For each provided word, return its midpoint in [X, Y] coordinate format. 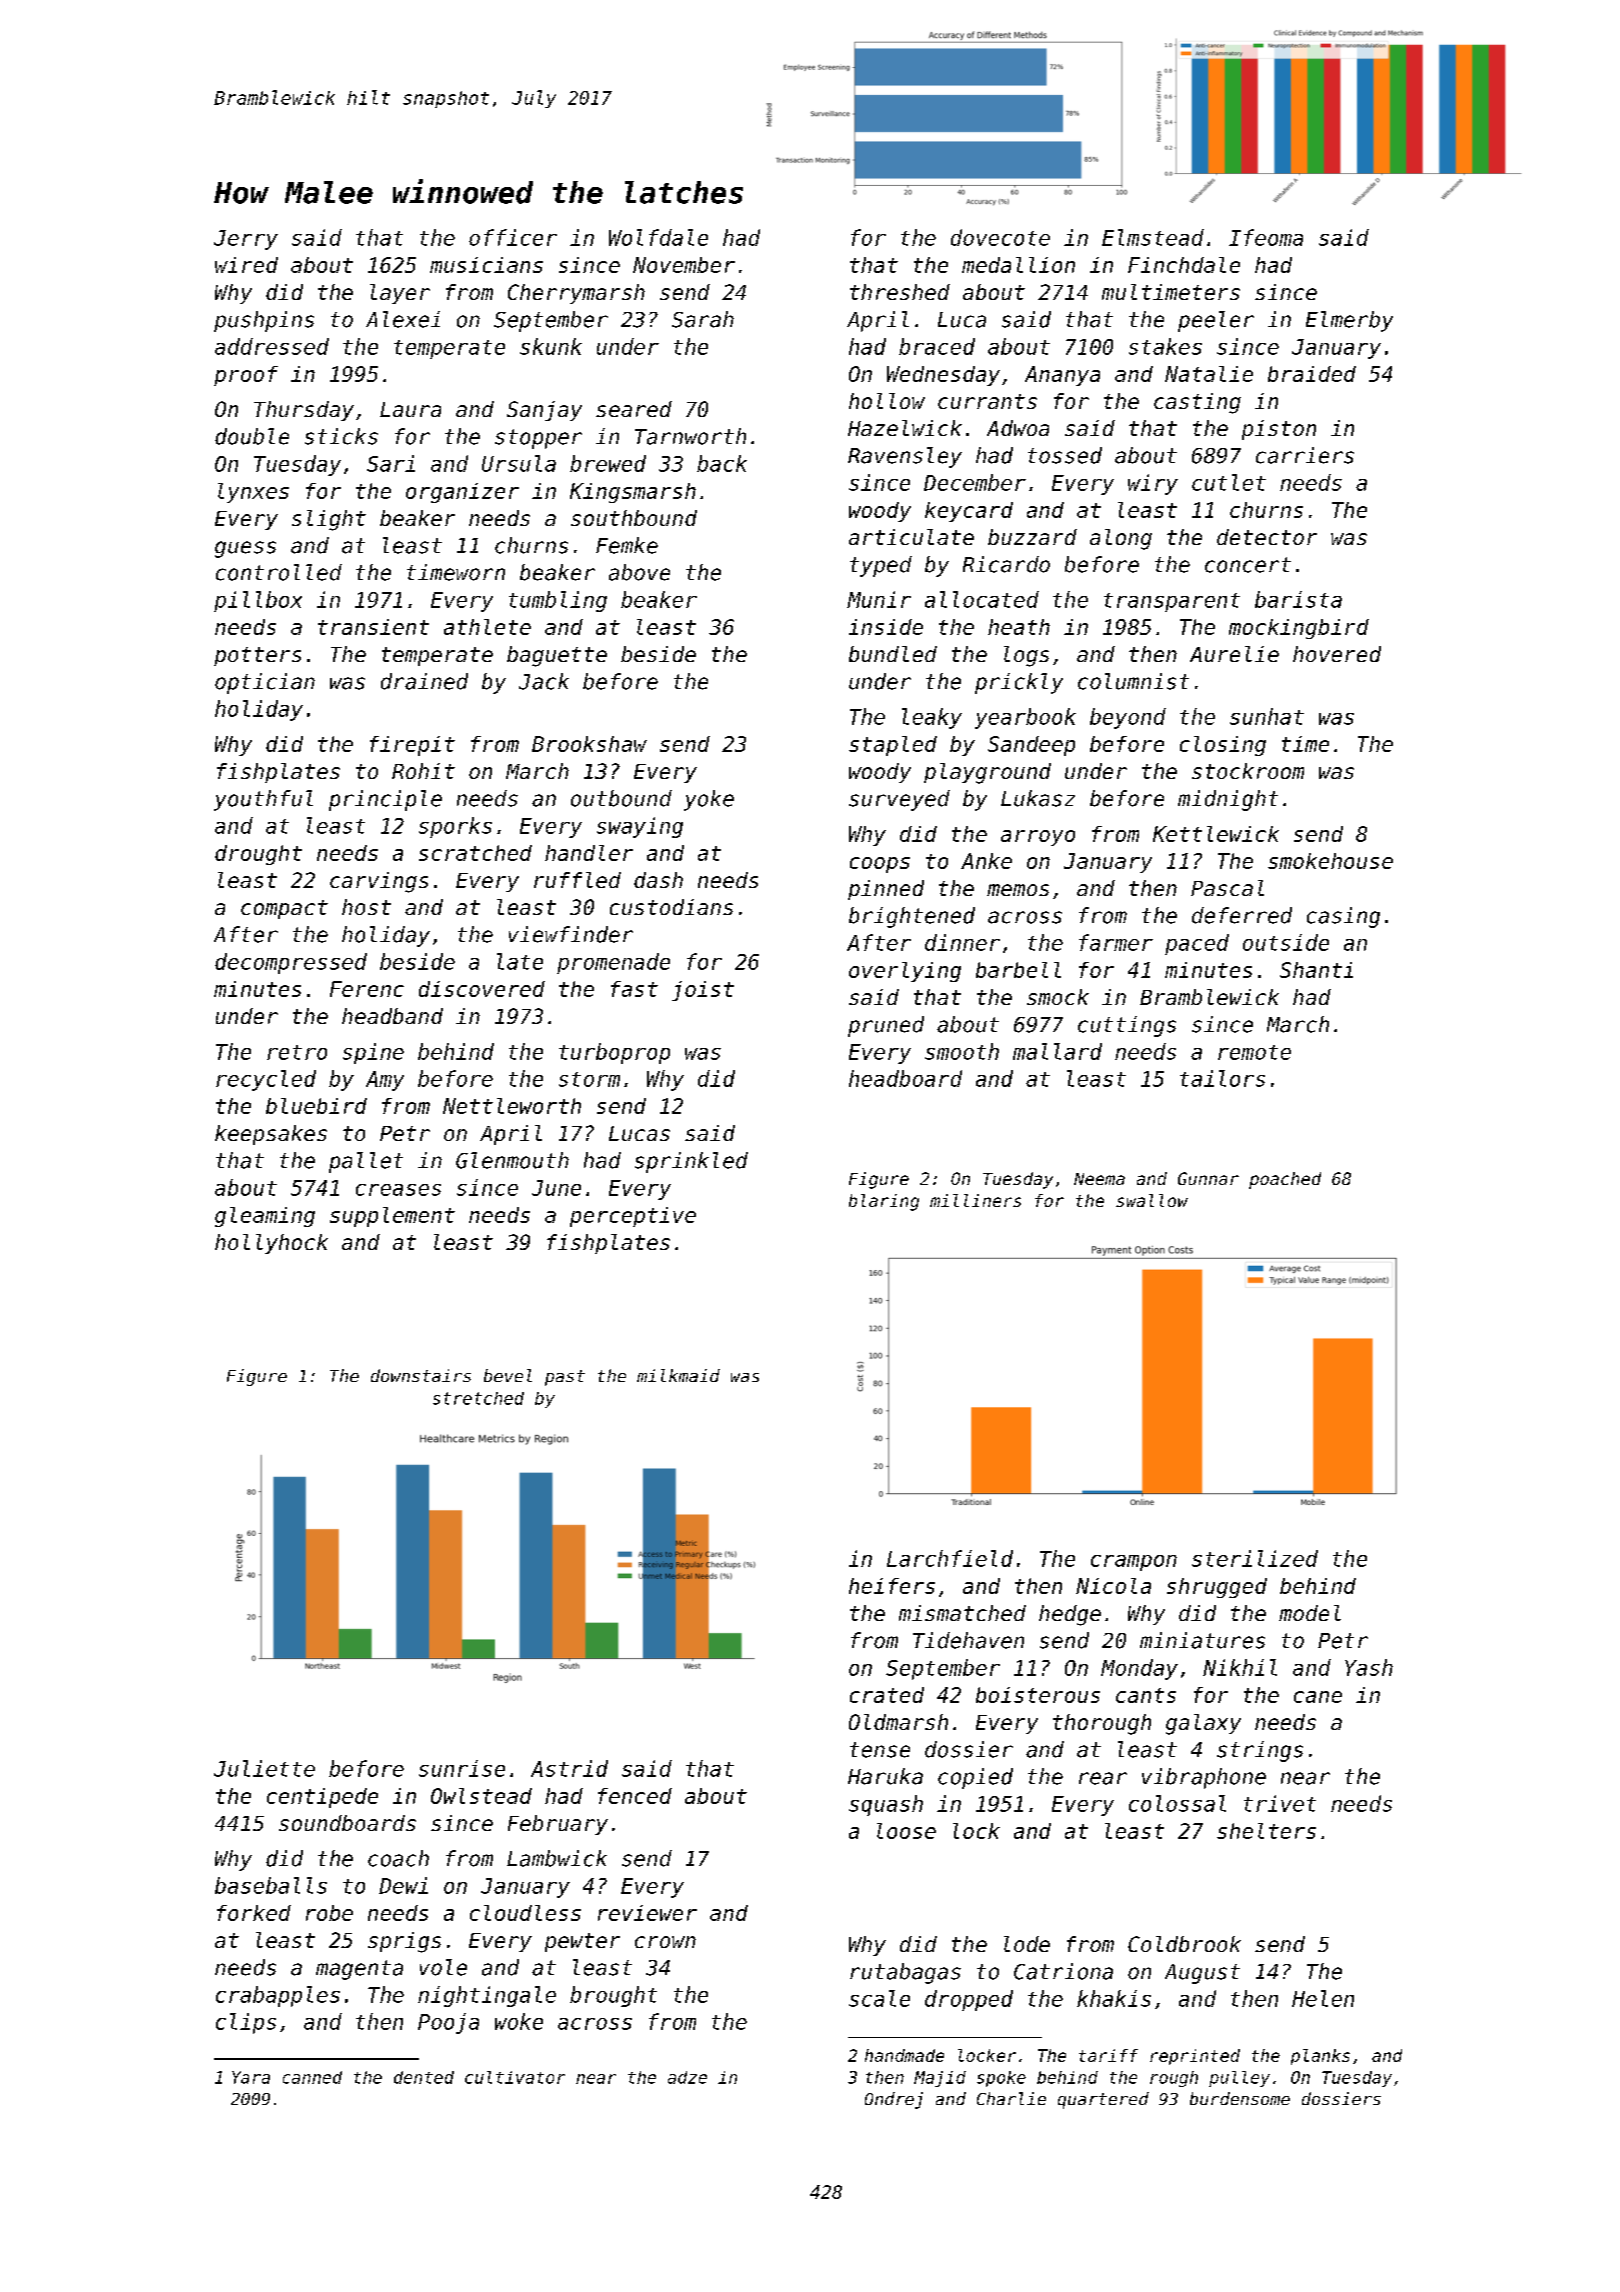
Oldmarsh [898, 1722]
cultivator [515, 2077]
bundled [893, 654]
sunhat [1267, 716]
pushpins [264, 321]
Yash [1369, 1667]
